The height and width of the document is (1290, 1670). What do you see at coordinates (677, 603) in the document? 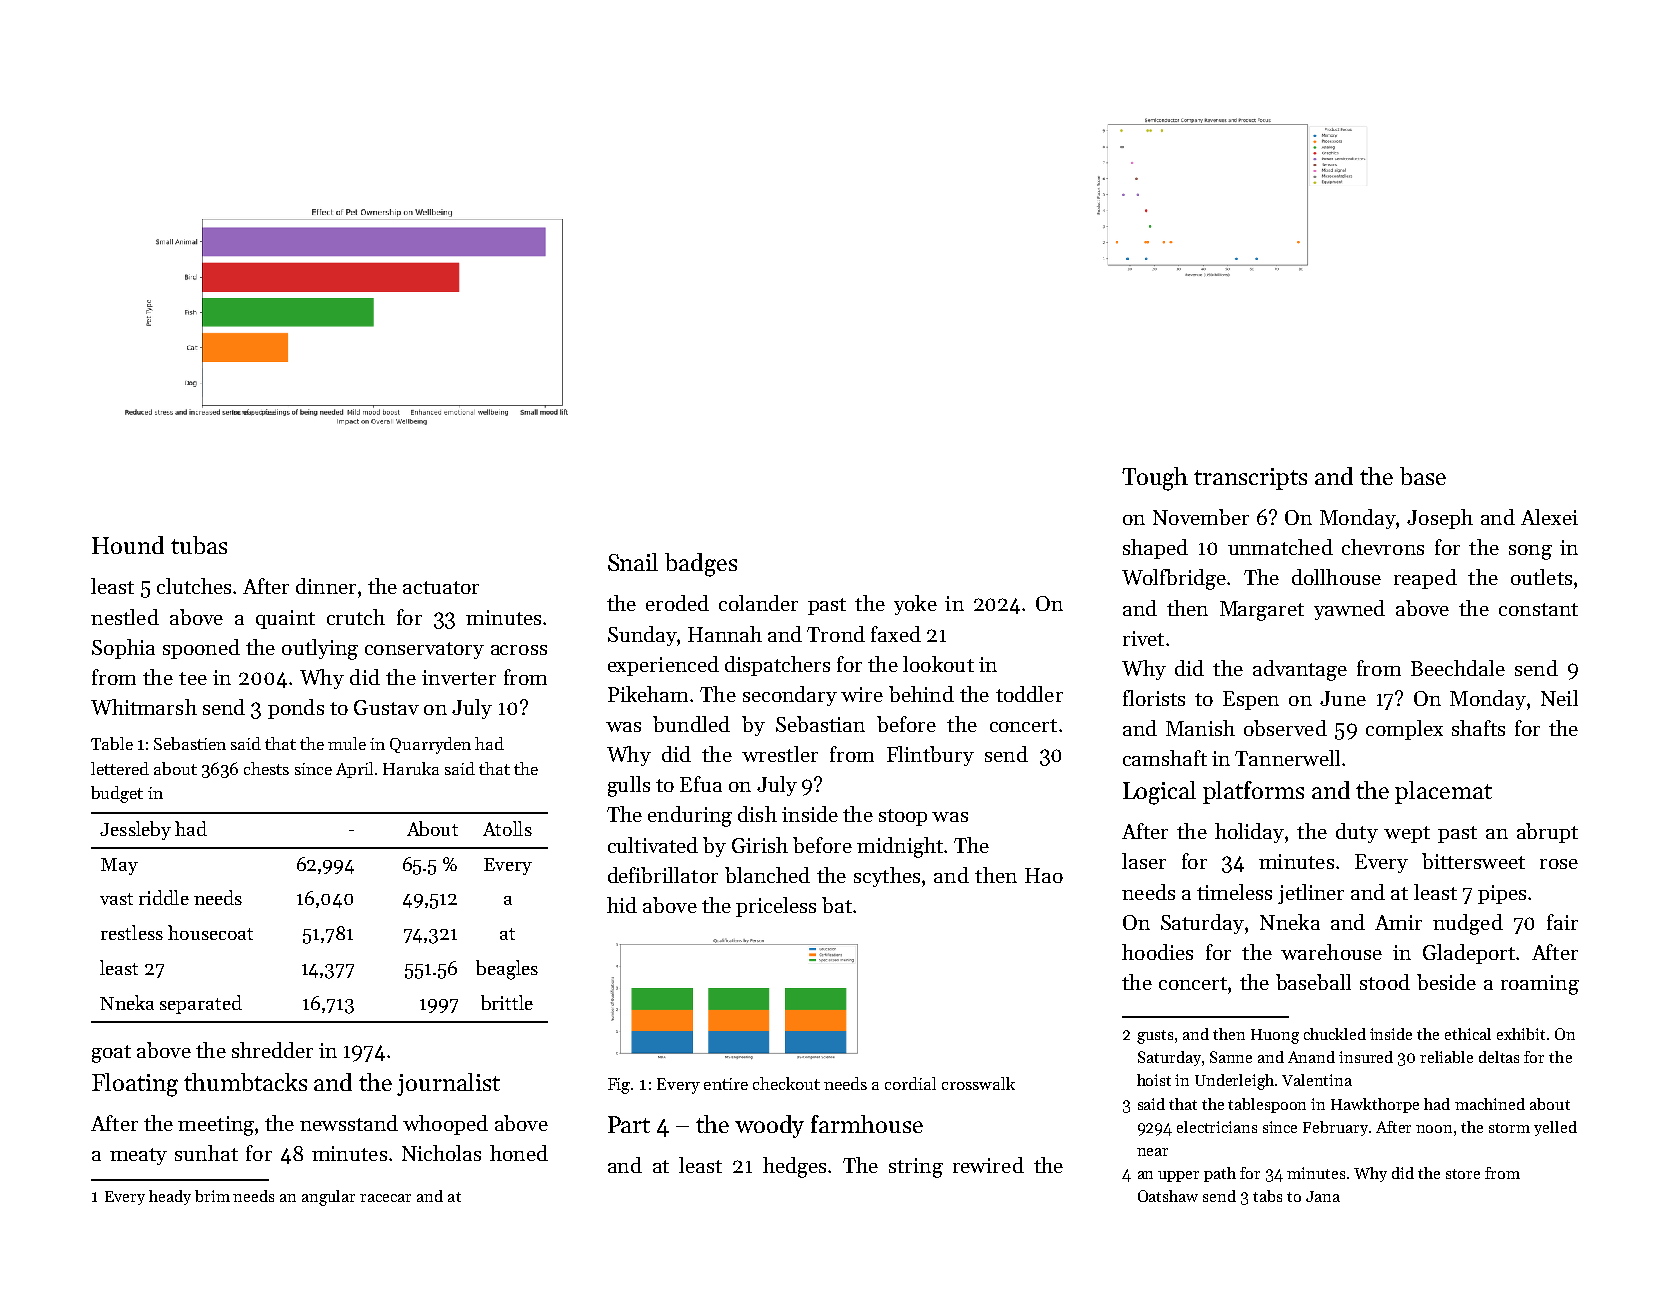
I see `eroded` at bounding box center [677, 603].
